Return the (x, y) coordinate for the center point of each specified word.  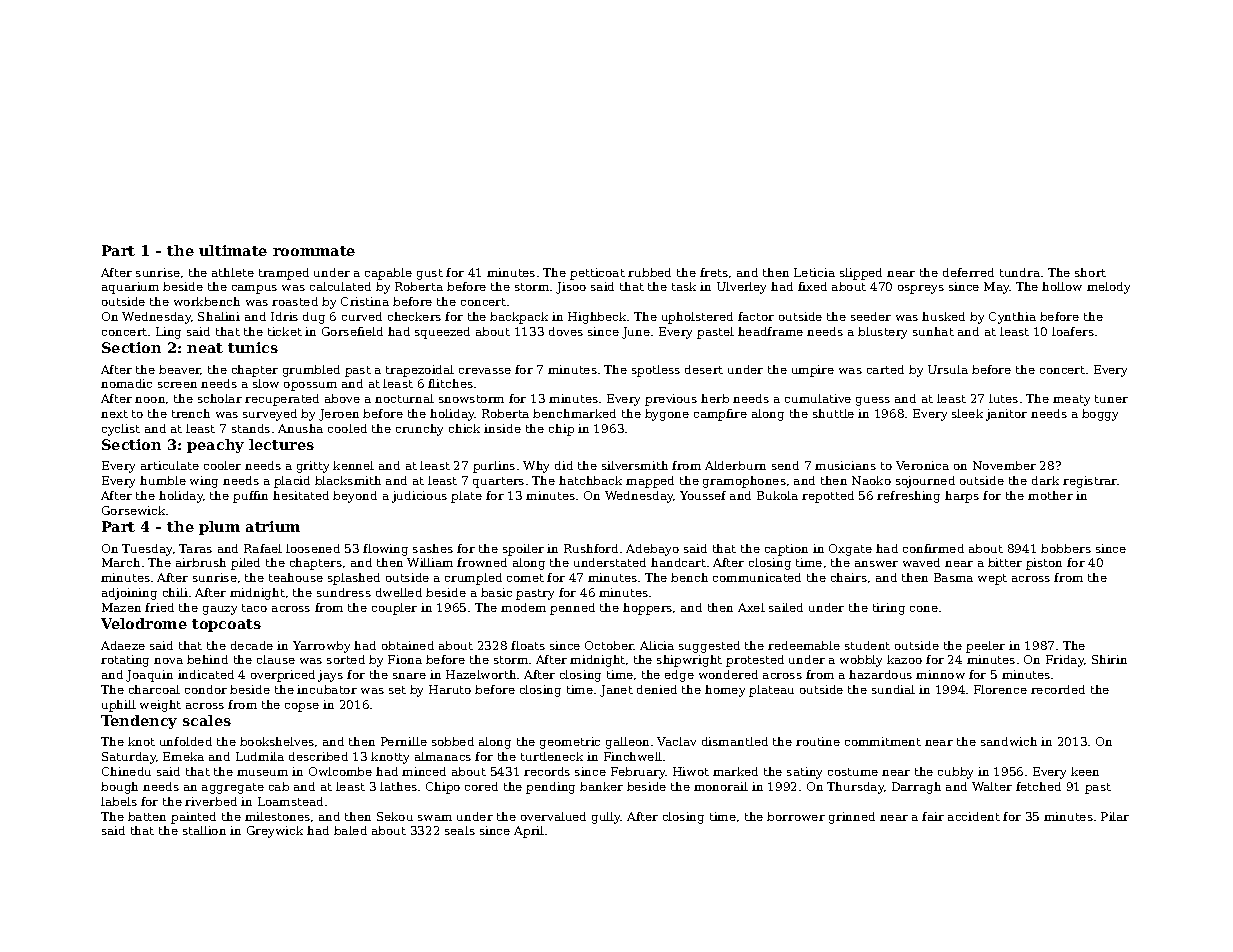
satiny (804, 773)
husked (943, 316)
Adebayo (652, 550)
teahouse (296, 577)
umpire (813, 371)
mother (1050, 495)
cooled (347, 428)
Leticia (814, 272)
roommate (314, 251)
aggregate (233, 788)
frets (714, 272)
